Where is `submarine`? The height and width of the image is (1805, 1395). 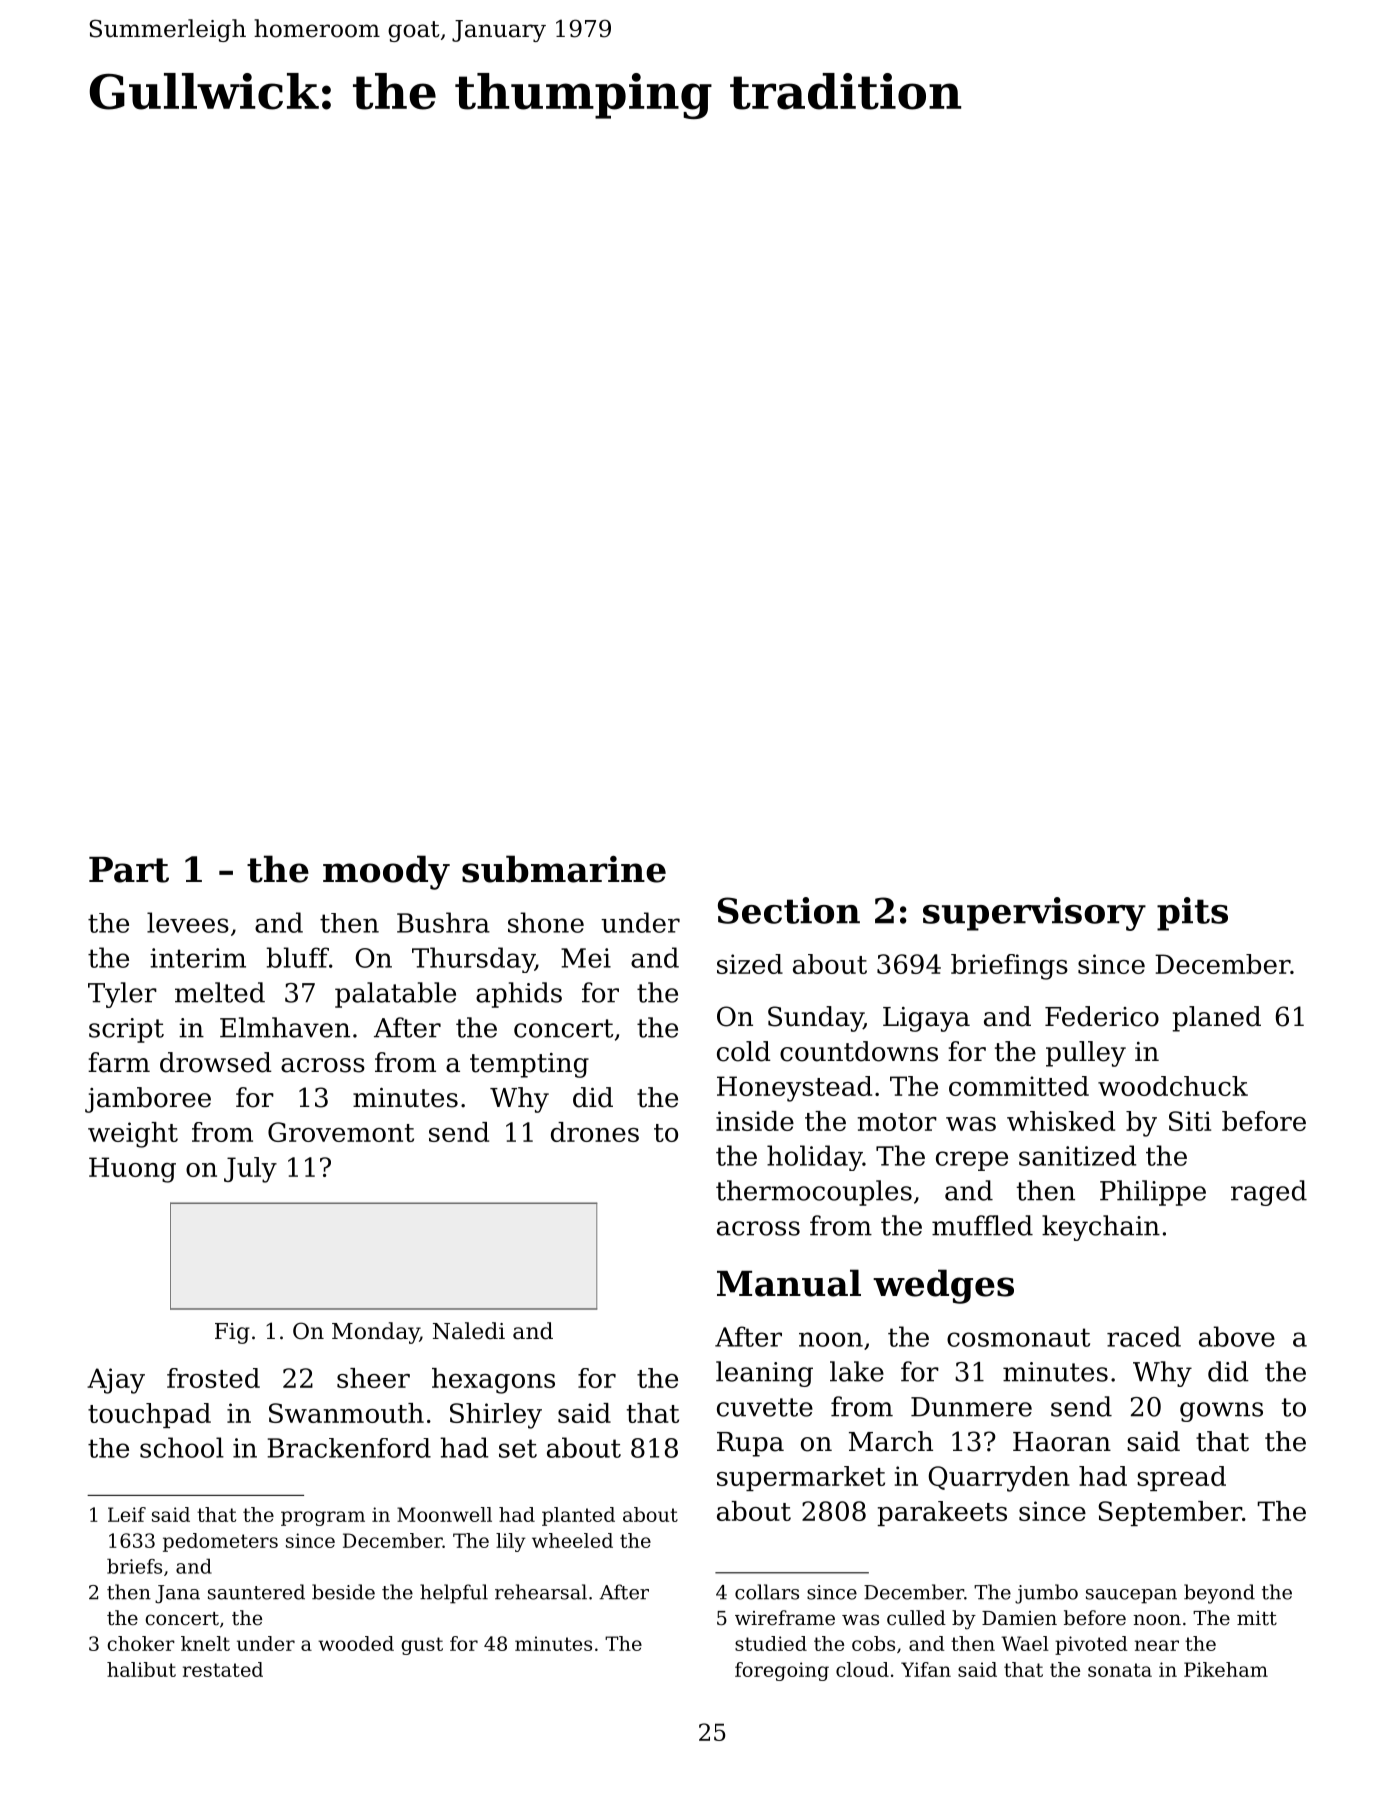
submarine is located at coordinates (564, 869).
